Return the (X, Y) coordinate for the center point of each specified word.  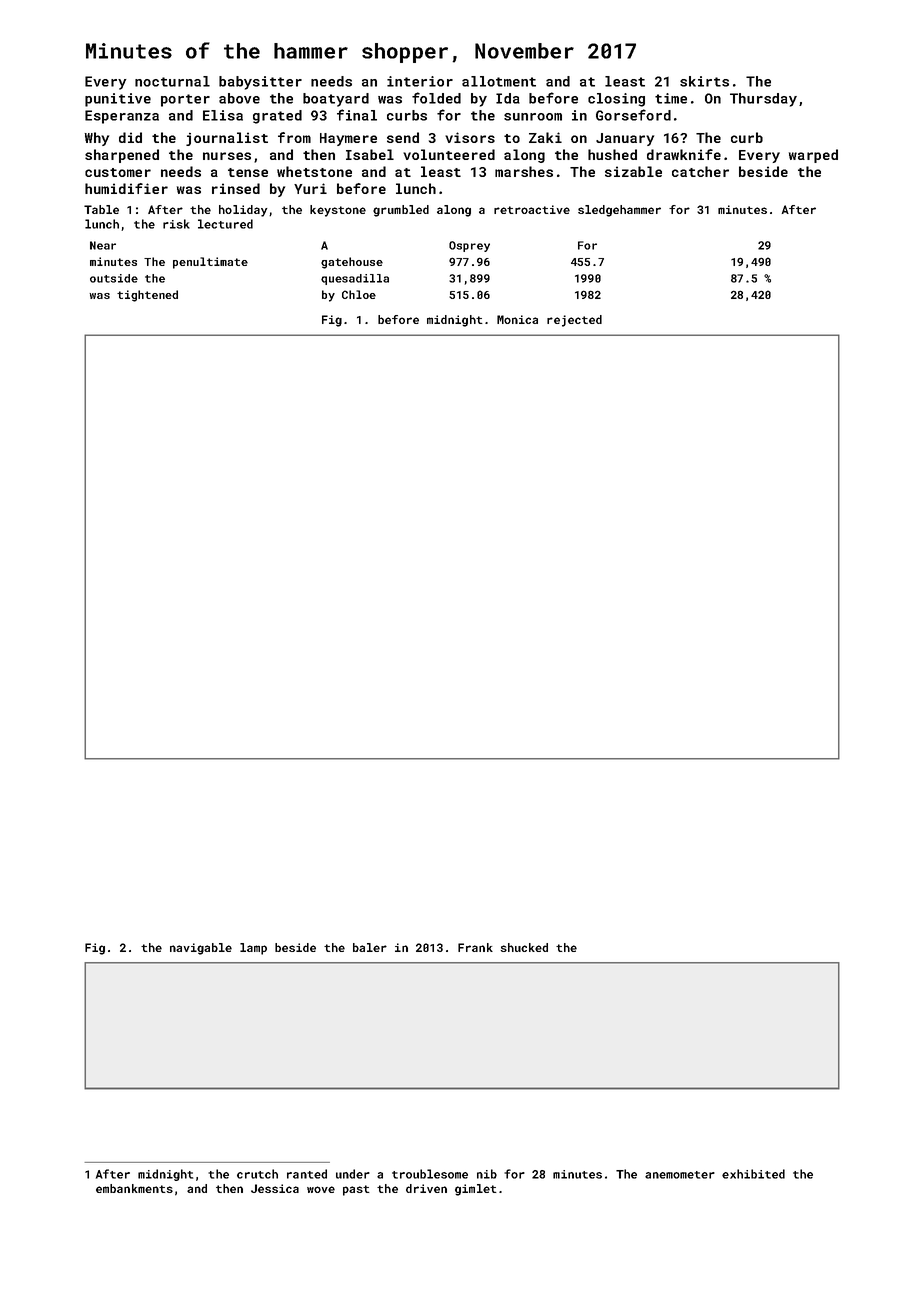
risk (176, 224)
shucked (524, 947)
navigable (201, 949)
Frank (475, 947)
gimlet (476, 1190)
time (671, 98)
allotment (499, 81)
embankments (134, 1188)
